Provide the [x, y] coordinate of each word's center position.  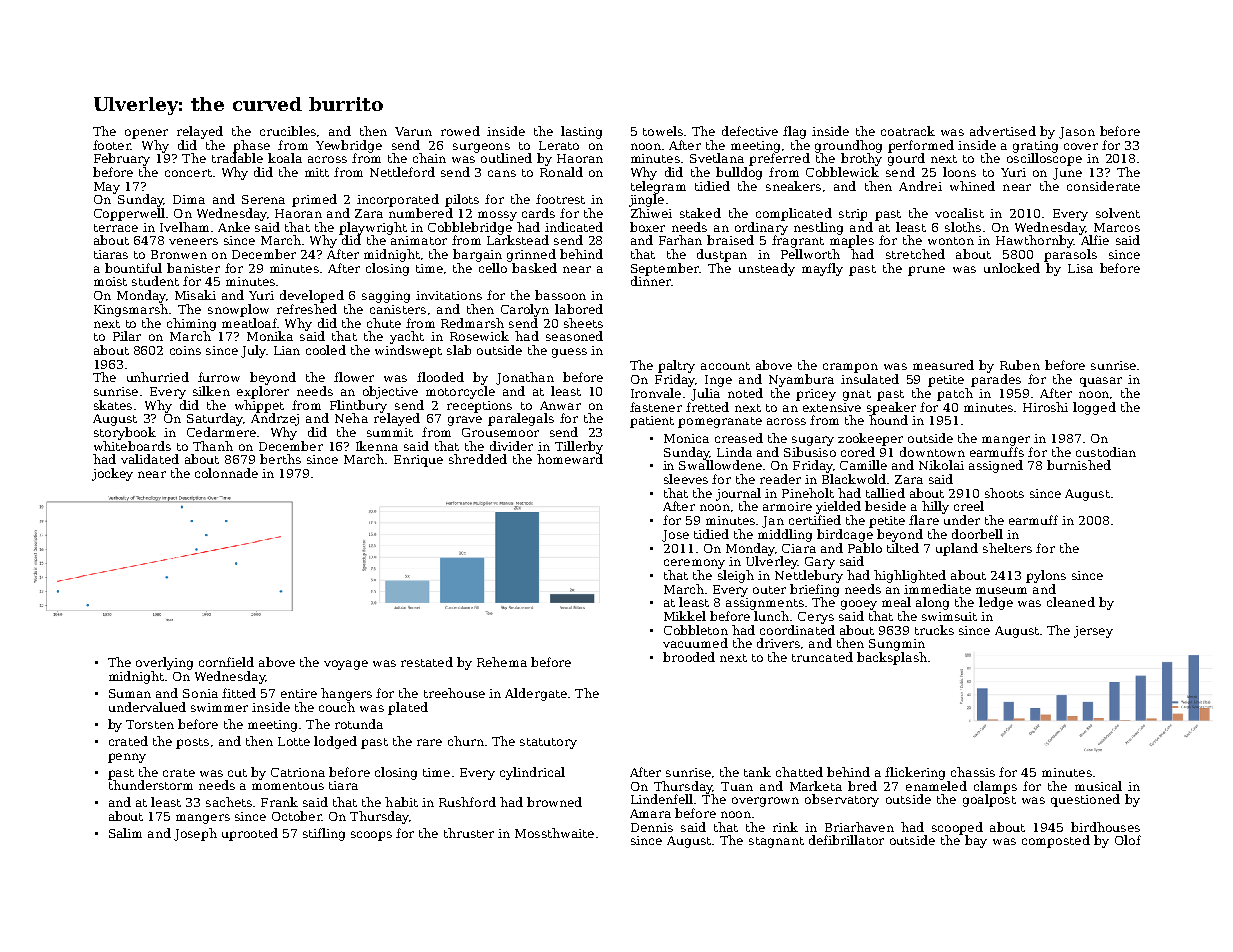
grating [1035, 147]
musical [1098, 786]
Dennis [652, 827]
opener [146, 134]
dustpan [722, 255]
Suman [130, 693]
